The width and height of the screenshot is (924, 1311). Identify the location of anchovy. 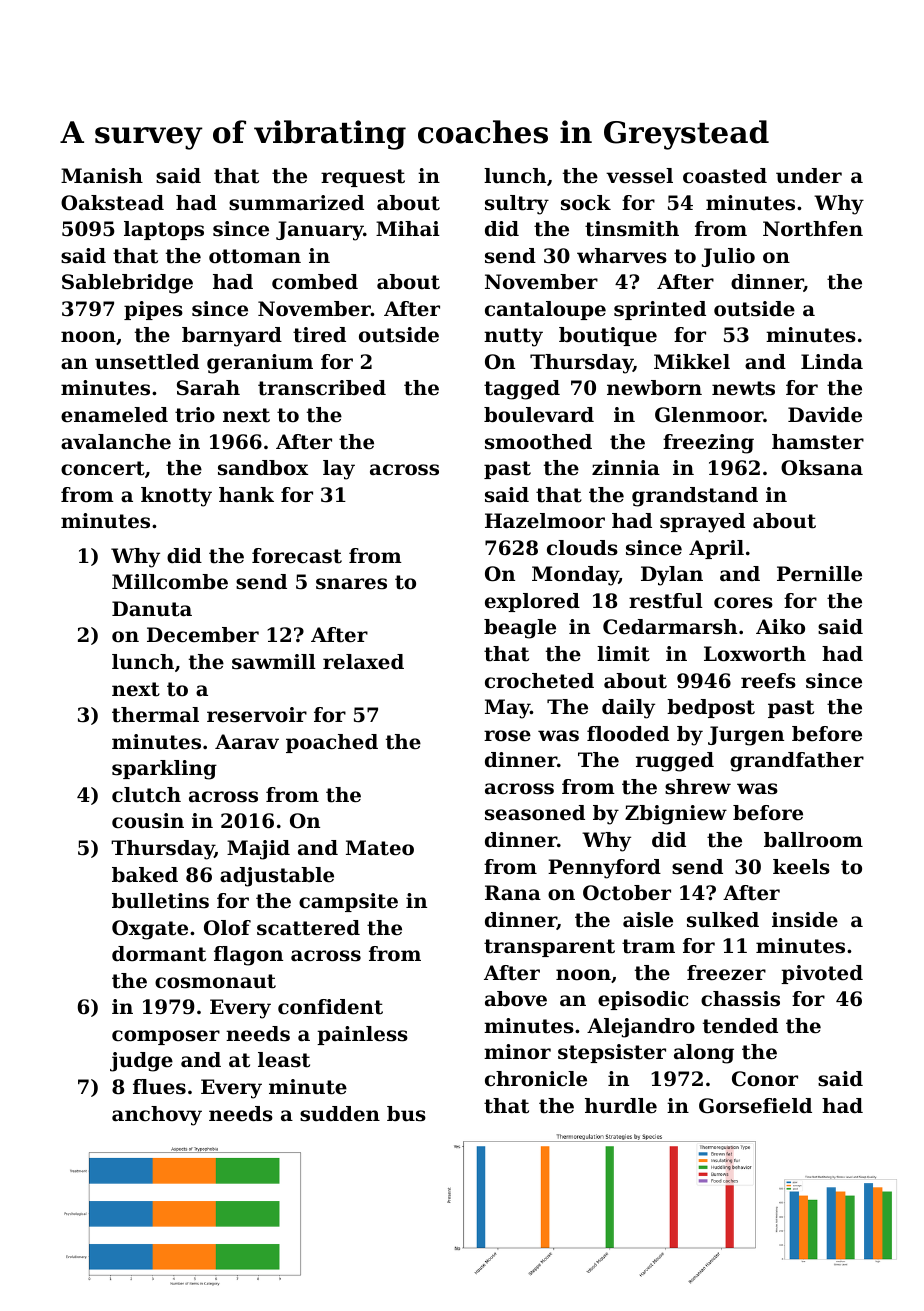
(157, 1116).
